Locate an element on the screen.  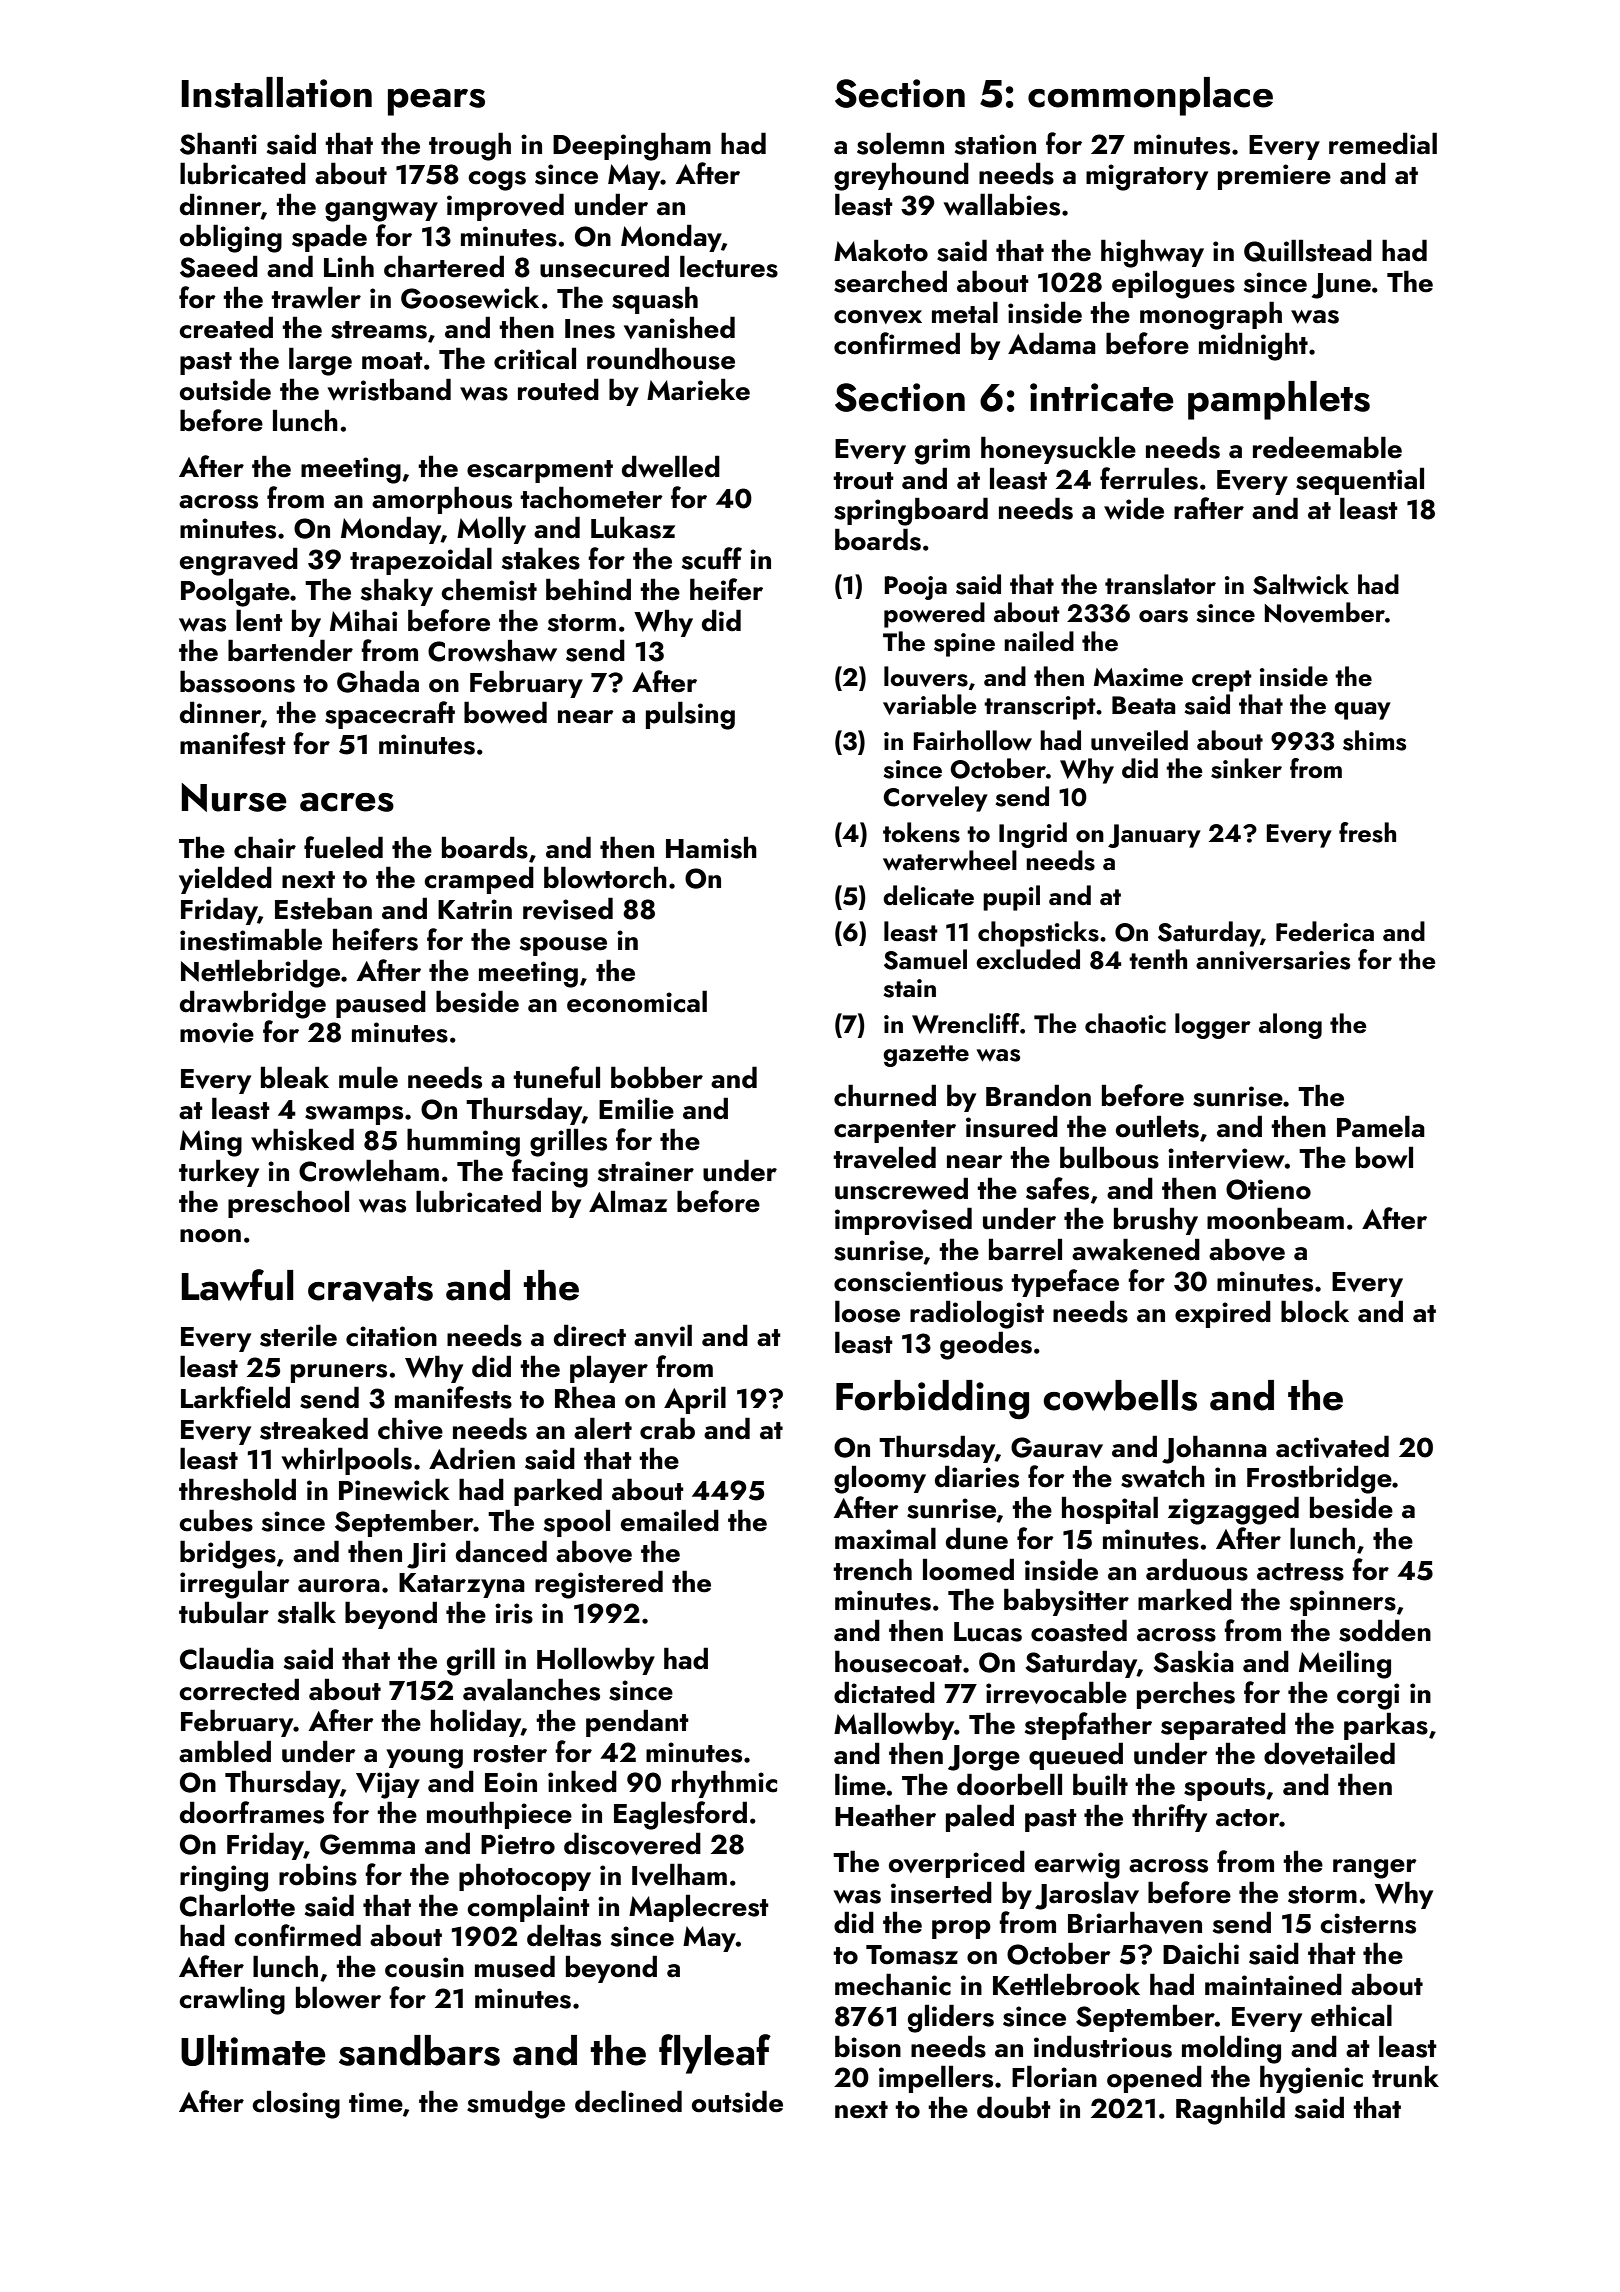
intricate is located at coordinates (1102, 397).
